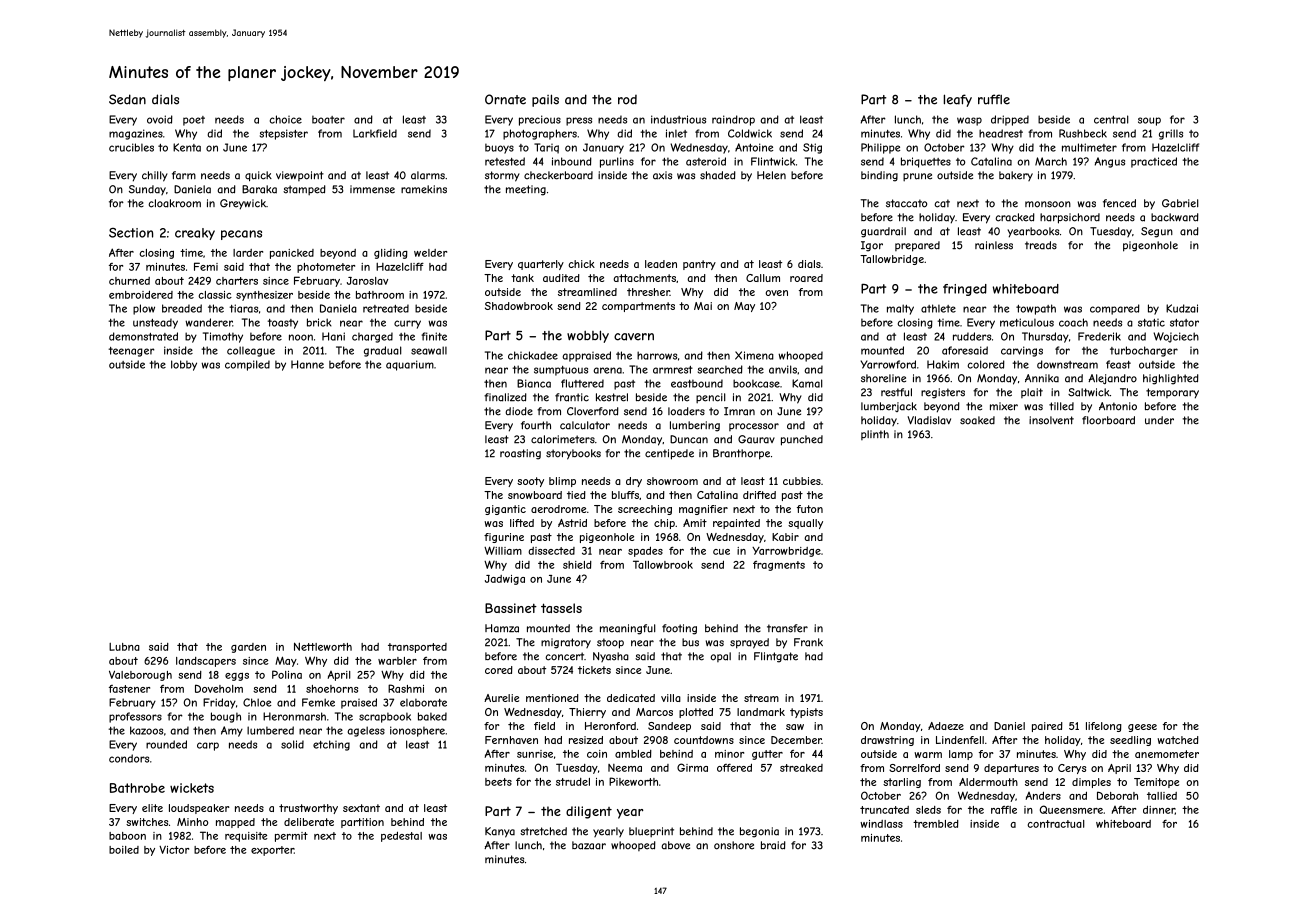  I want to click on footing, so click(679, 629).
